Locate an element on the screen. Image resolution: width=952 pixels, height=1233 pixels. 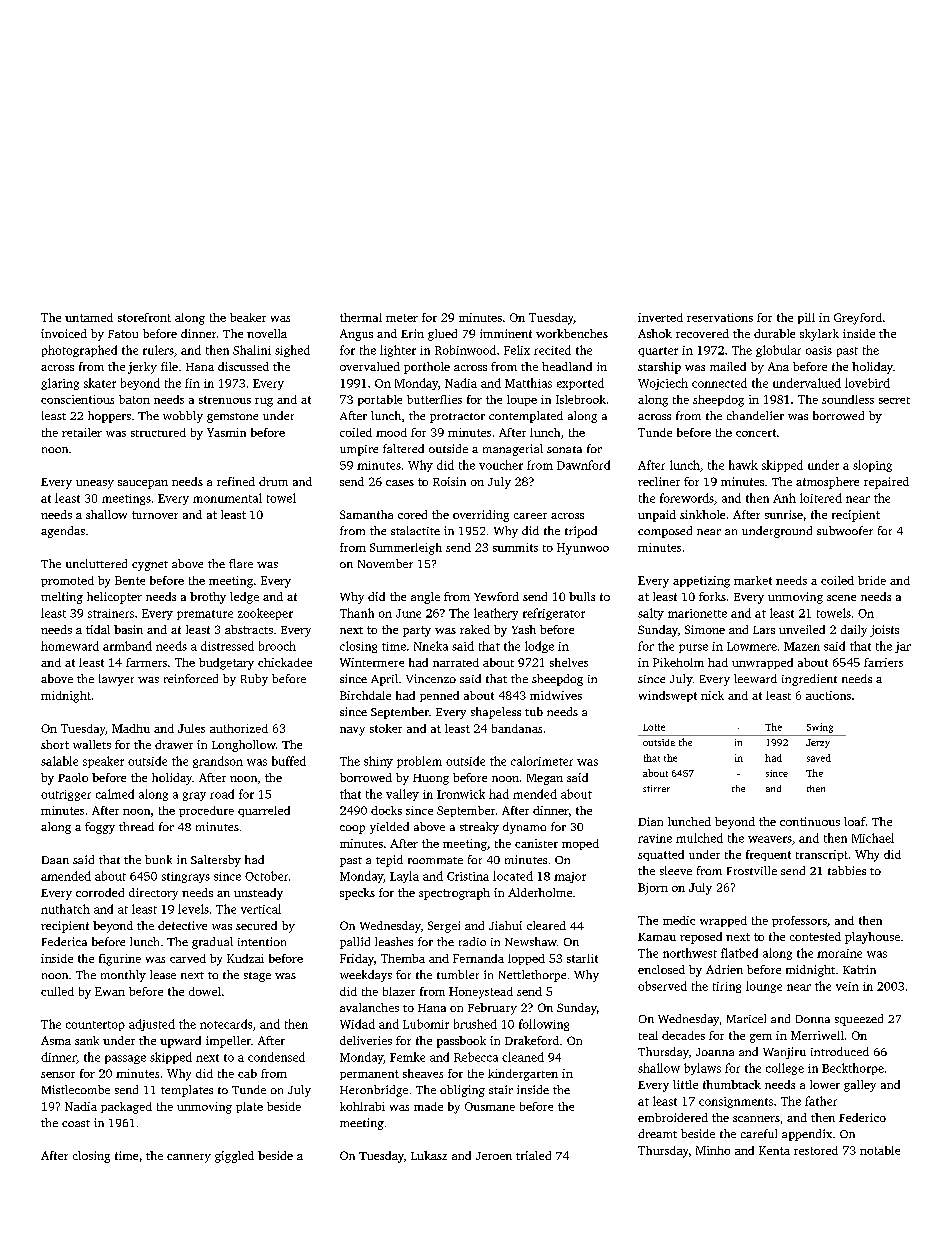
Longhollow is located at coordinates (244, 746).
